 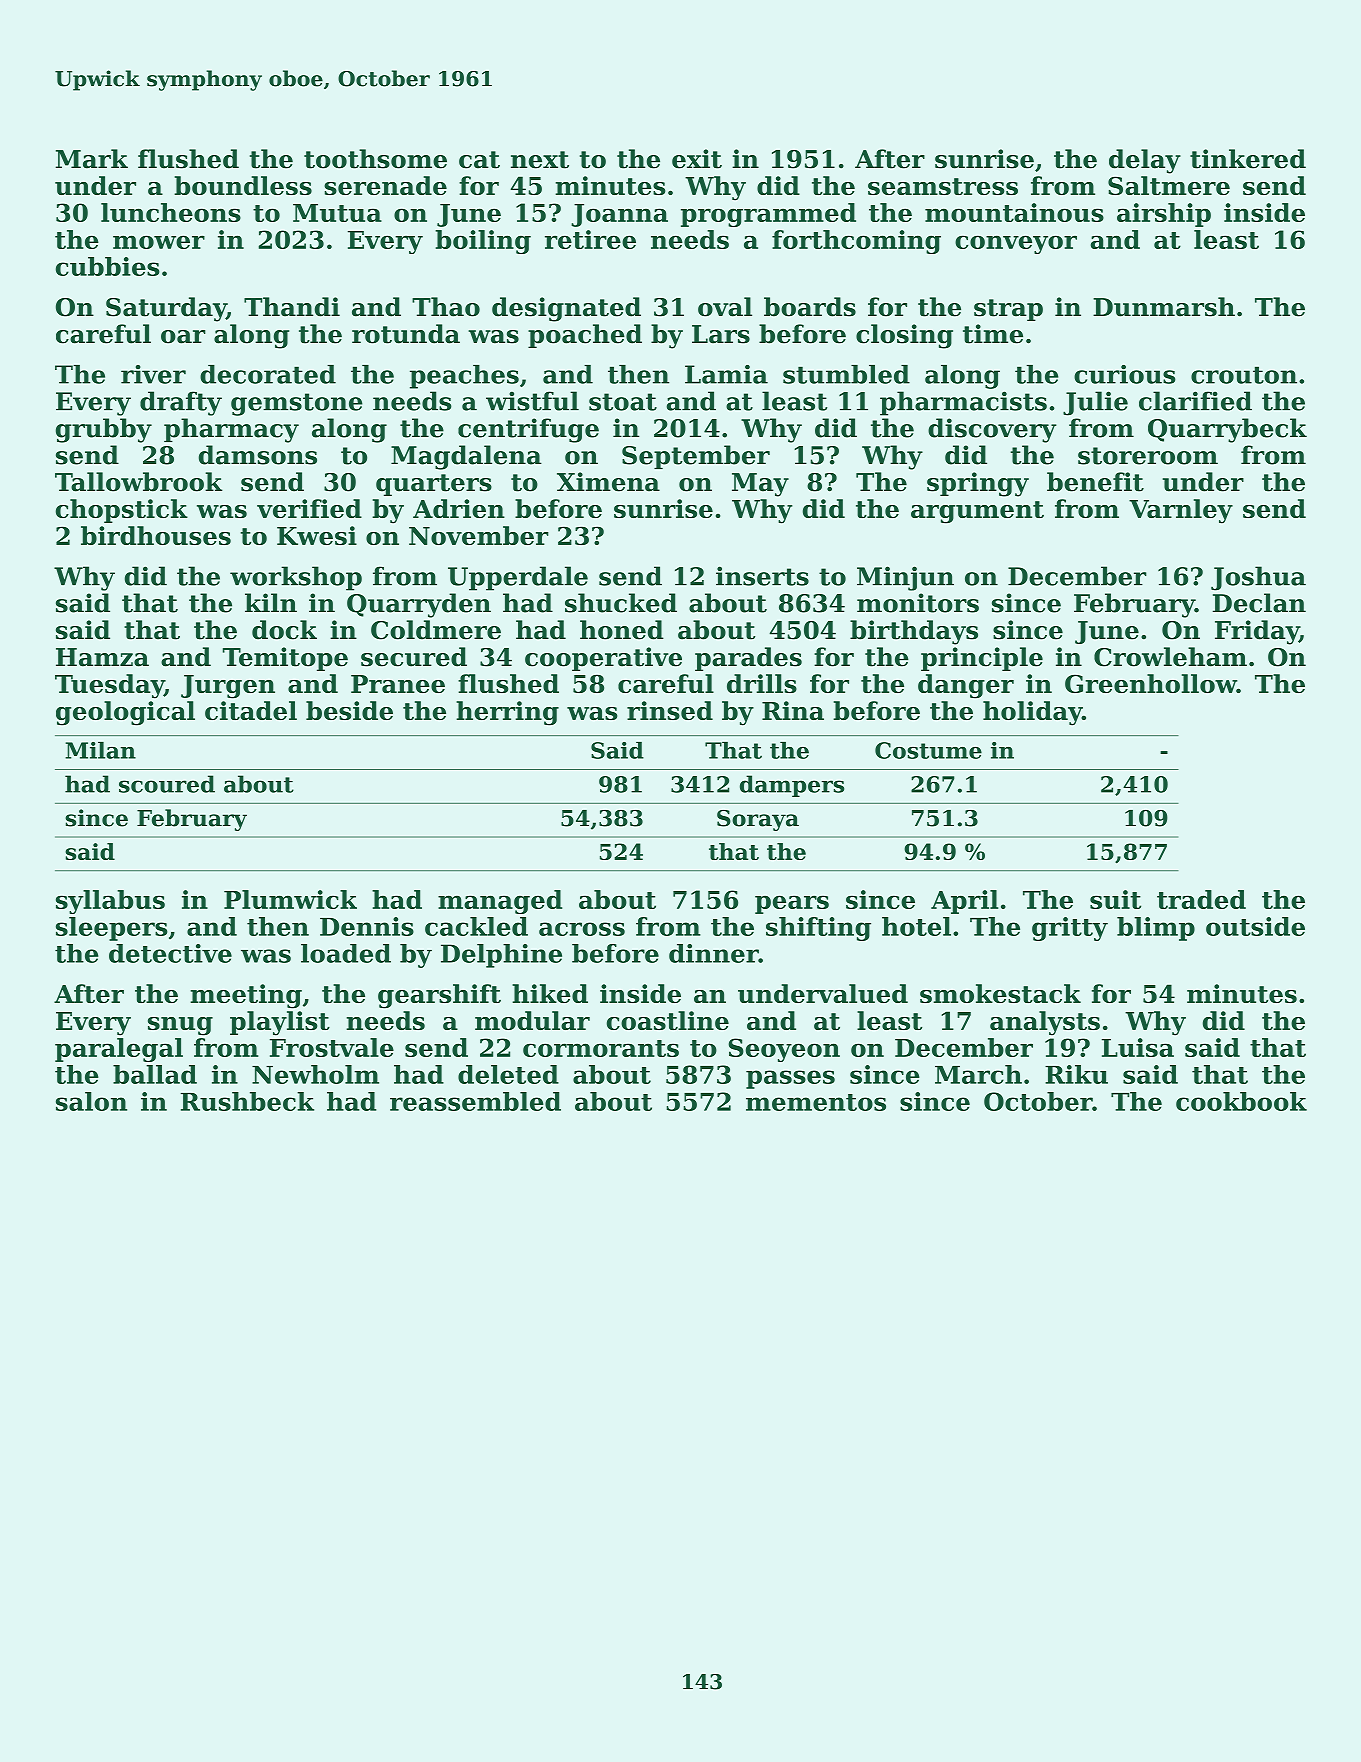 I want to click on April, so click(x=964, y=902).
